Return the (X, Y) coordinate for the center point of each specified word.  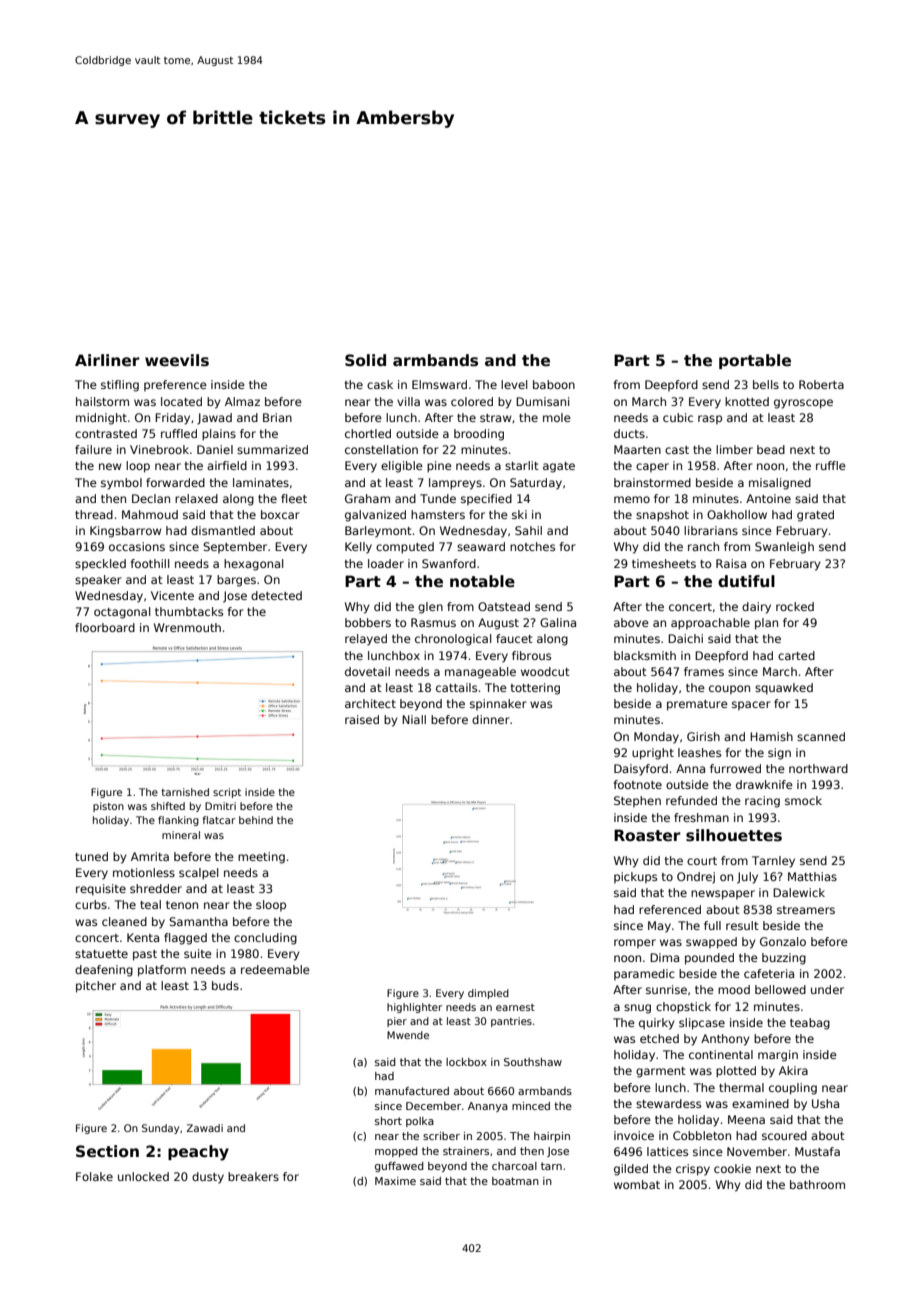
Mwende (408, 1035)
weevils (177, 360)
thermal (741, 1087)
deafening (104, 971)
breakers (253, 1176)
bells (766, 384)
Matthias (812, 876)
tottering (535, 689)
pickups (635, 877)
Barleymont (378, 532)
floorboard (105, 627)
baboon (554, 384)
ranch (703, 546)
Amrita (150, 856)
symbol (121, 484)
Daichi (685, 638)
